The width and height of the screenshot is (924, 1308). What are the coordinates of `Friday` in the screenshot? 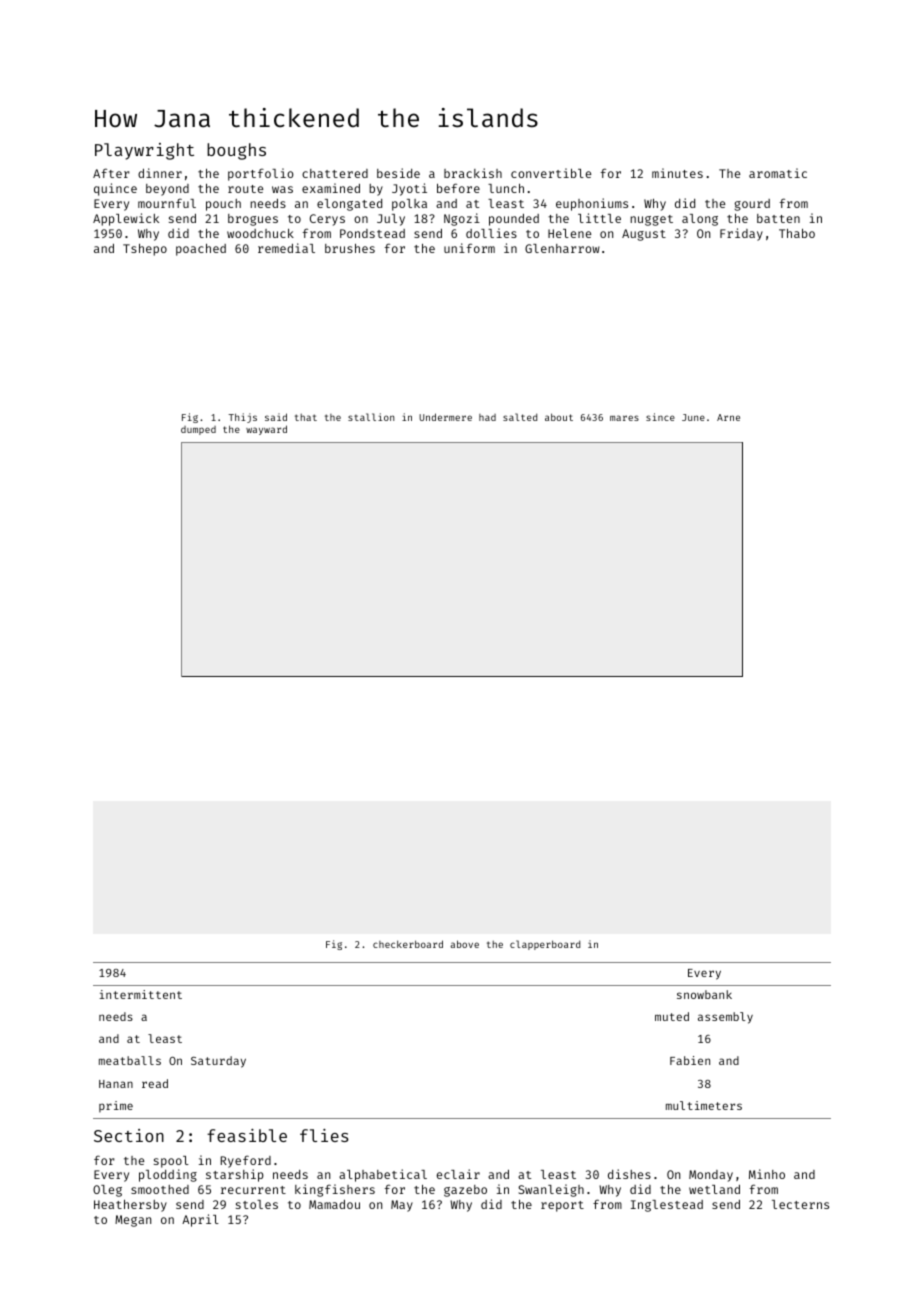 It's located at (741, 234).
